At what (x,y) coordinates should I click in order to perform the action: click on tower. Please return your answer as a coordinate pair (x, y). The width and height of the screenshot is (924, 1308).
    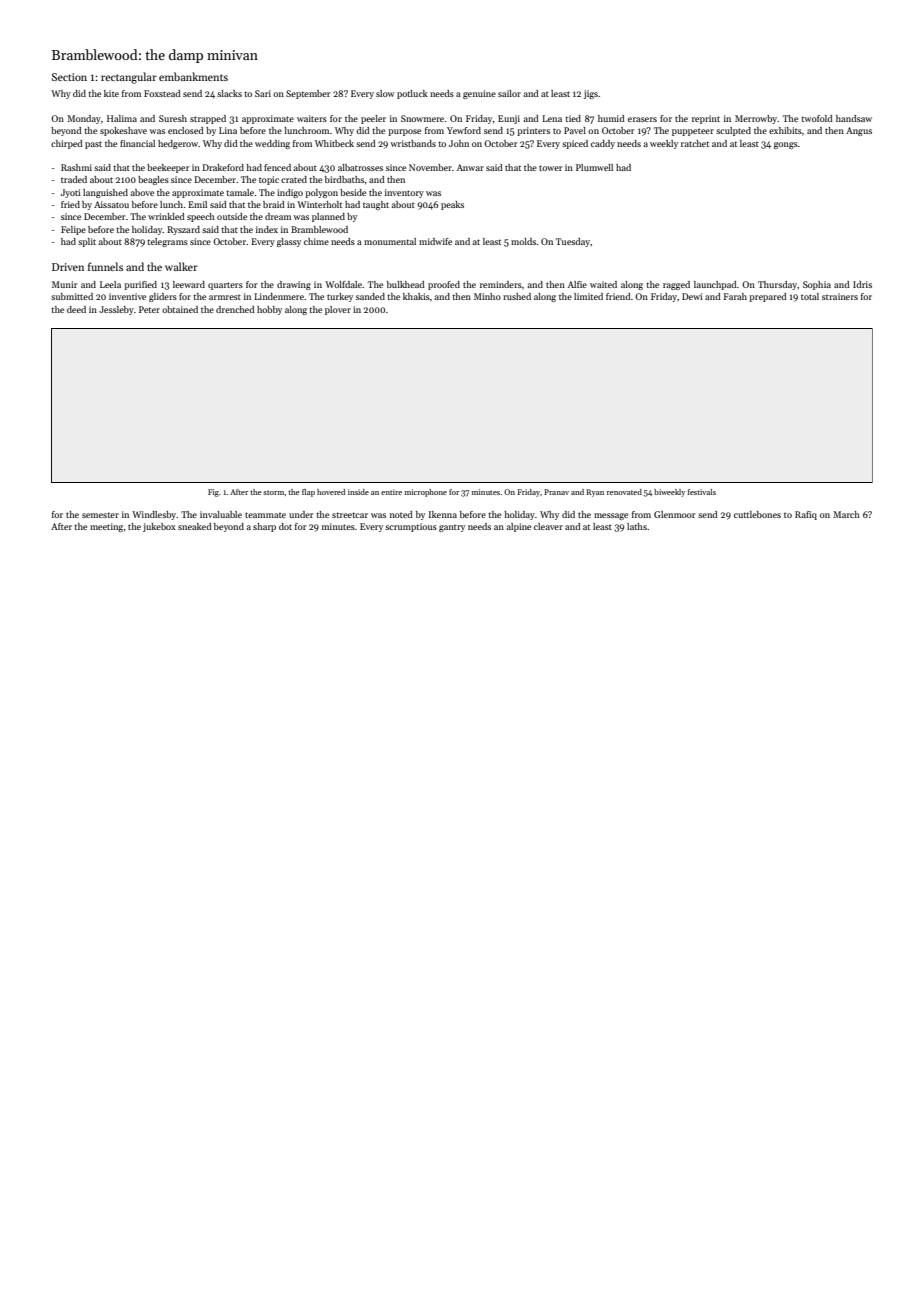
    Looking at the image, I should click on (550, 168).
